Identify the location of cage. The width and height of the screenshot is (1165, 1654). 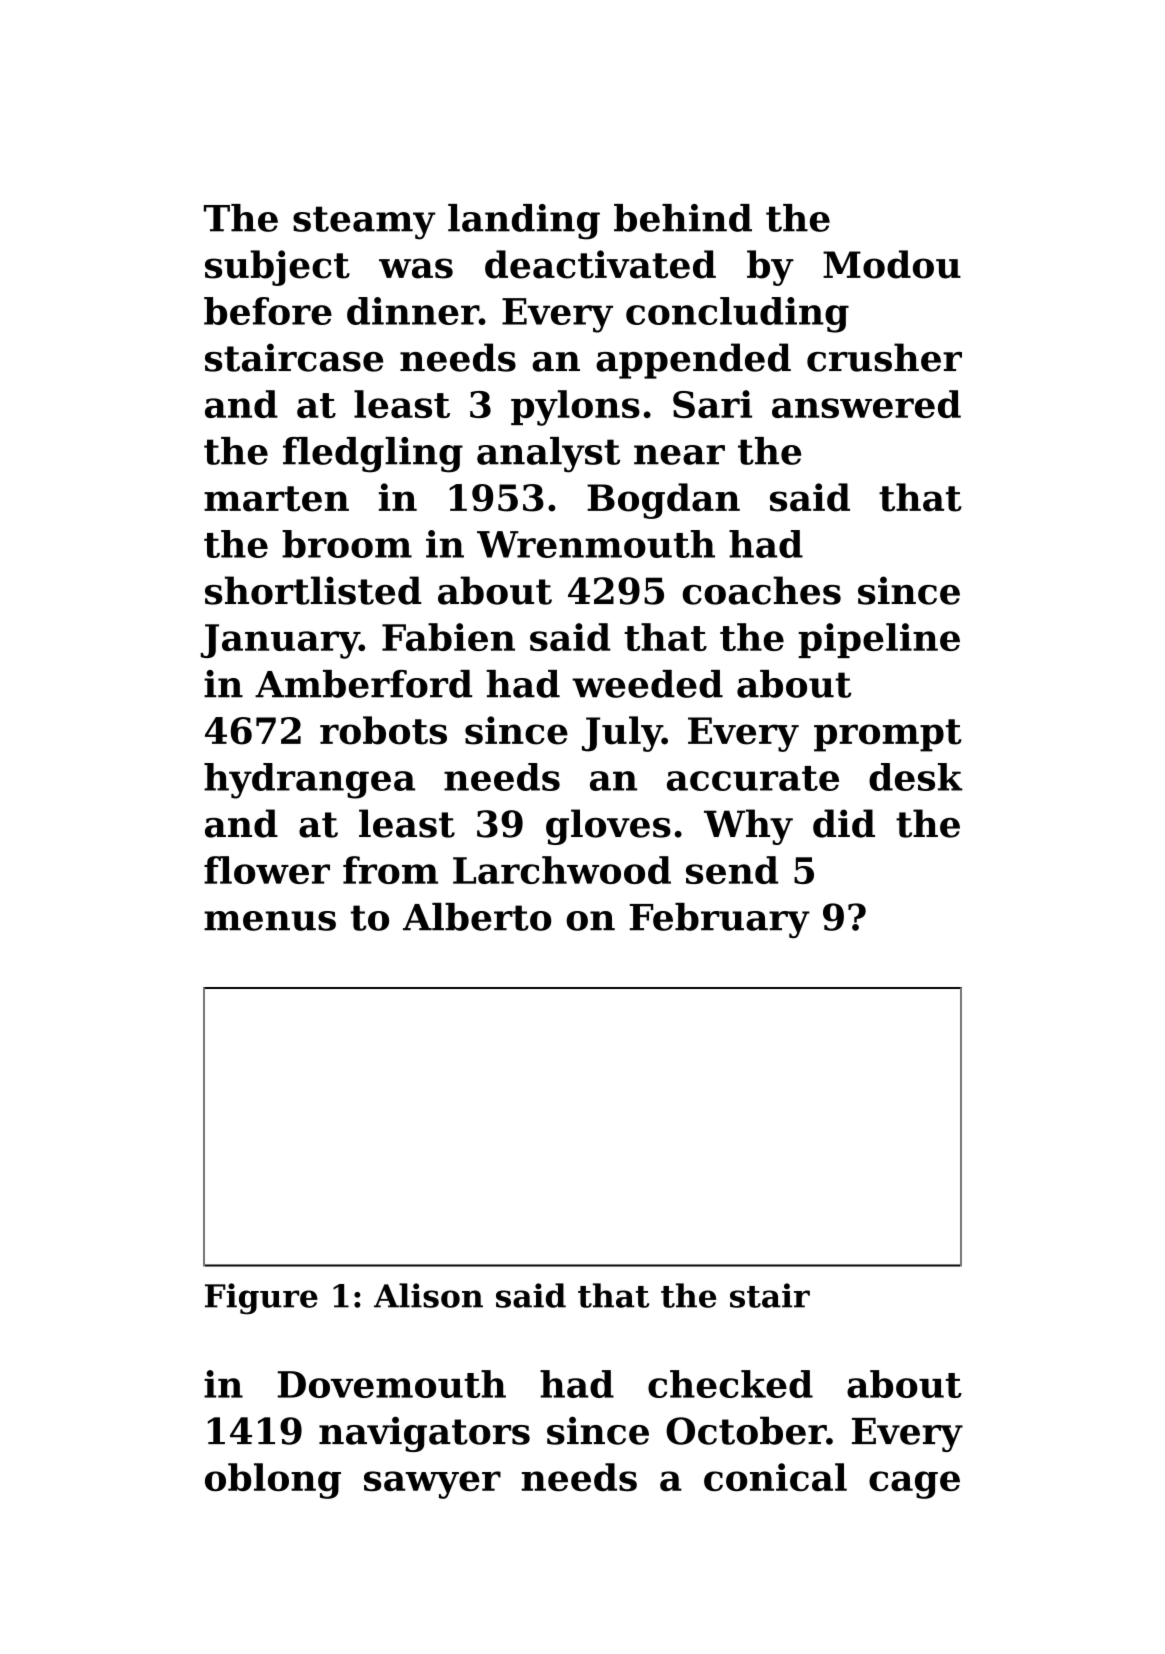
(914, 1485).
